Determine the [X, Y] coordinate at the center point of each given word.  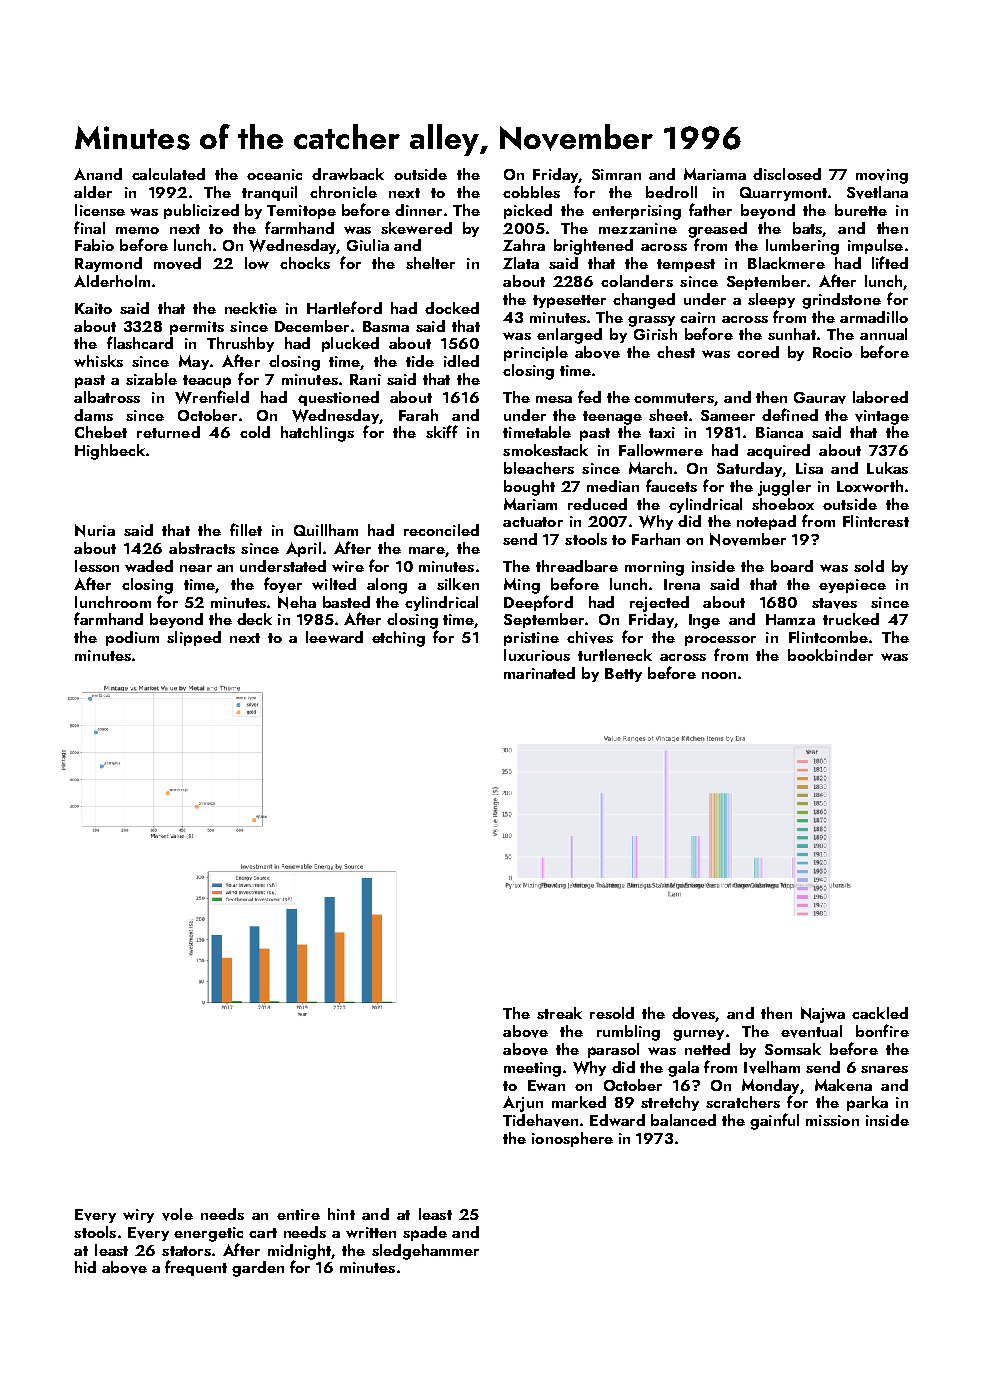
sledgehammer [425, 1252]
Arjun [523, 1104]
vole [177, 1214]
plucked [350, 344]
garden [258, 1269]
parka [867, 1103]
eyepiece [852, 586]
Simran [616, 174]
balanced [683, 1120]
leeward [334, 637]
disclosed [787, 174]
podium [132, 638]
